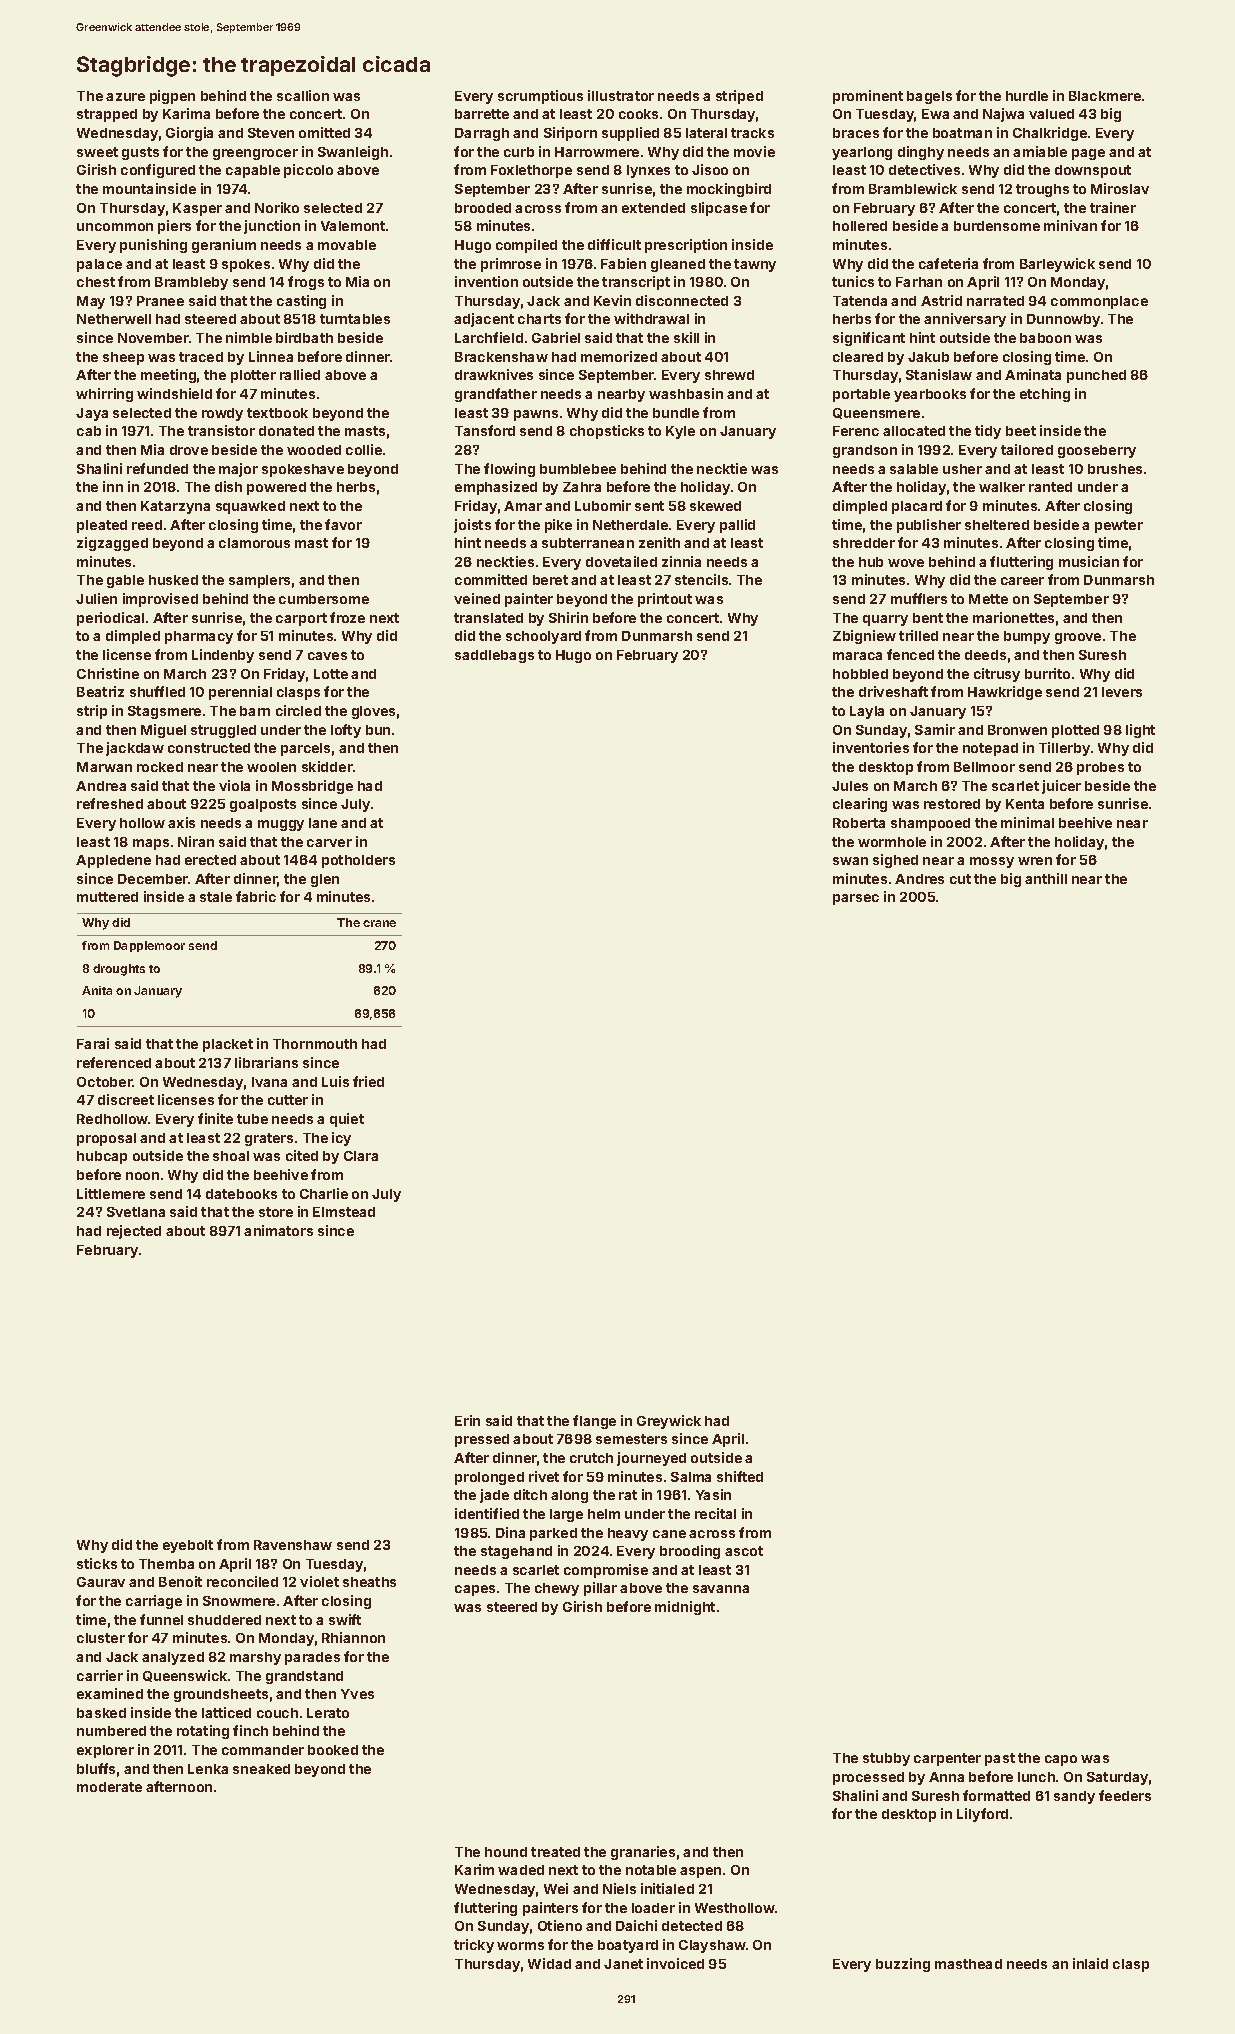 This document has height=2034, width=1235. What do you see at coordinates (1046, 878) in the document?
I see `anthill` at bounding box center [1046, 878].
